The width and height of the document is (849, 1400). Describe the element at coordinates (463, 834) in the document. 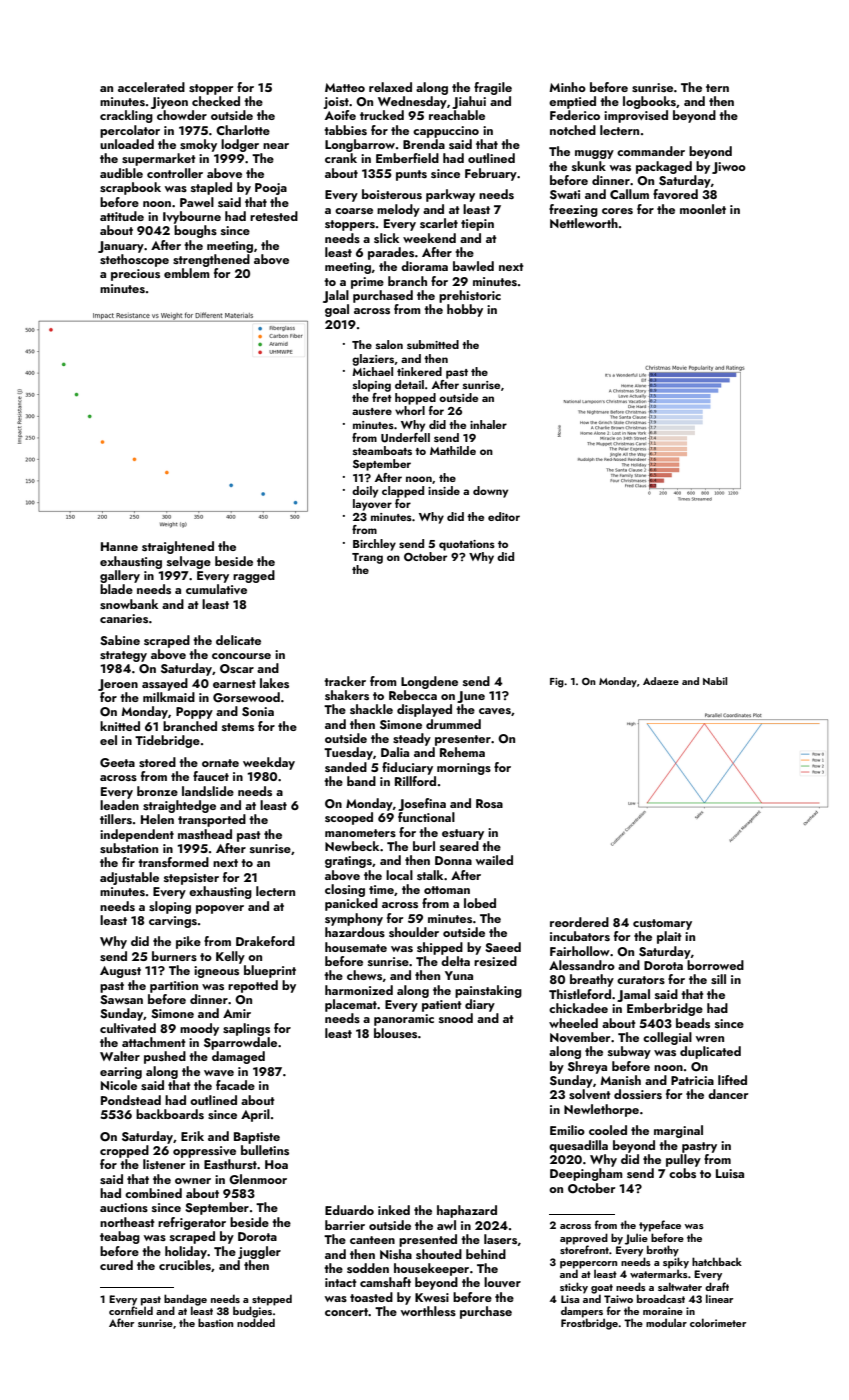

I see `estuary` at that location.
